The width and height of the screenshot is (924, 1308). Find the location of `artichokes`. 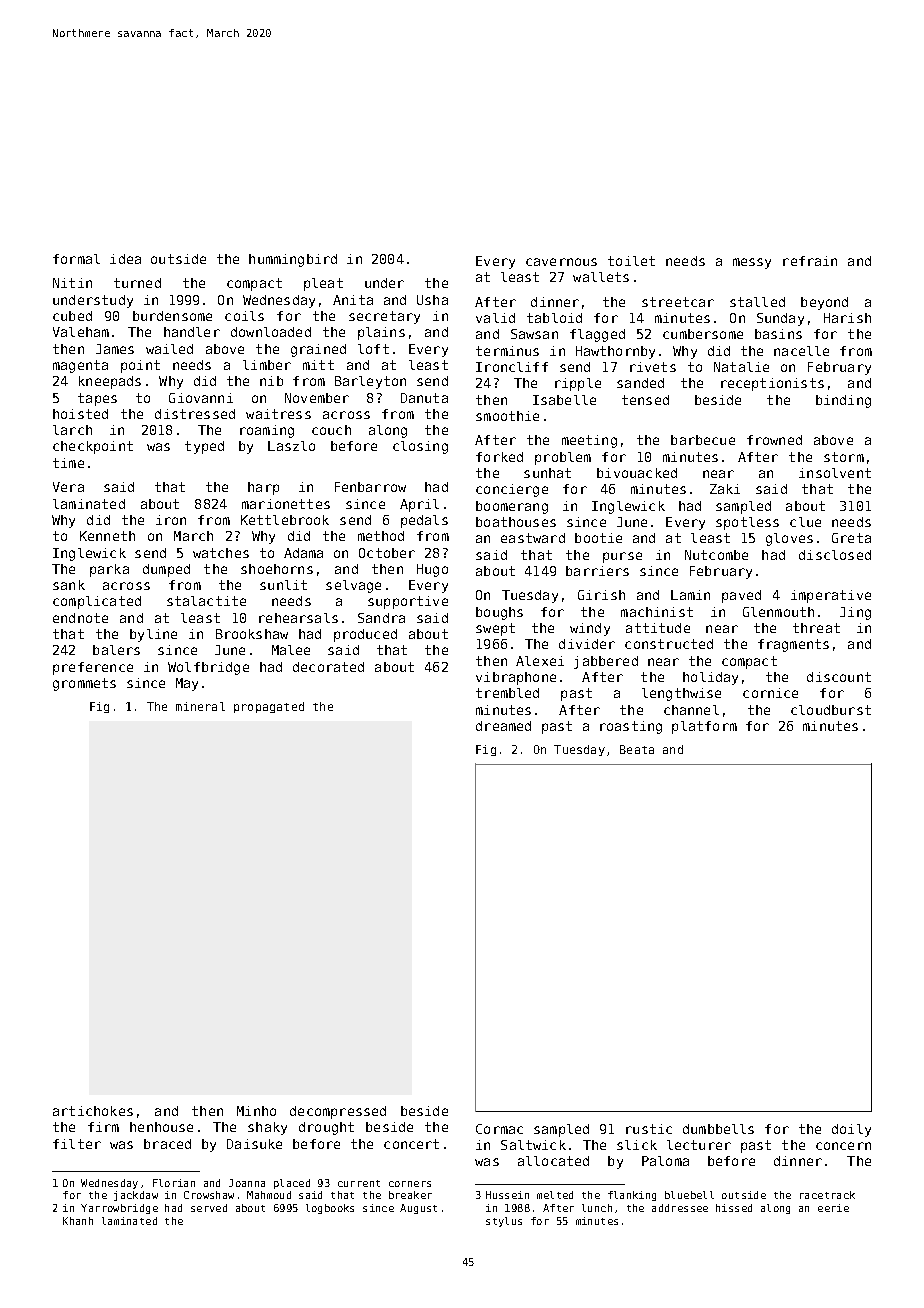

artichokes is located at coordinates (93, 1111).
